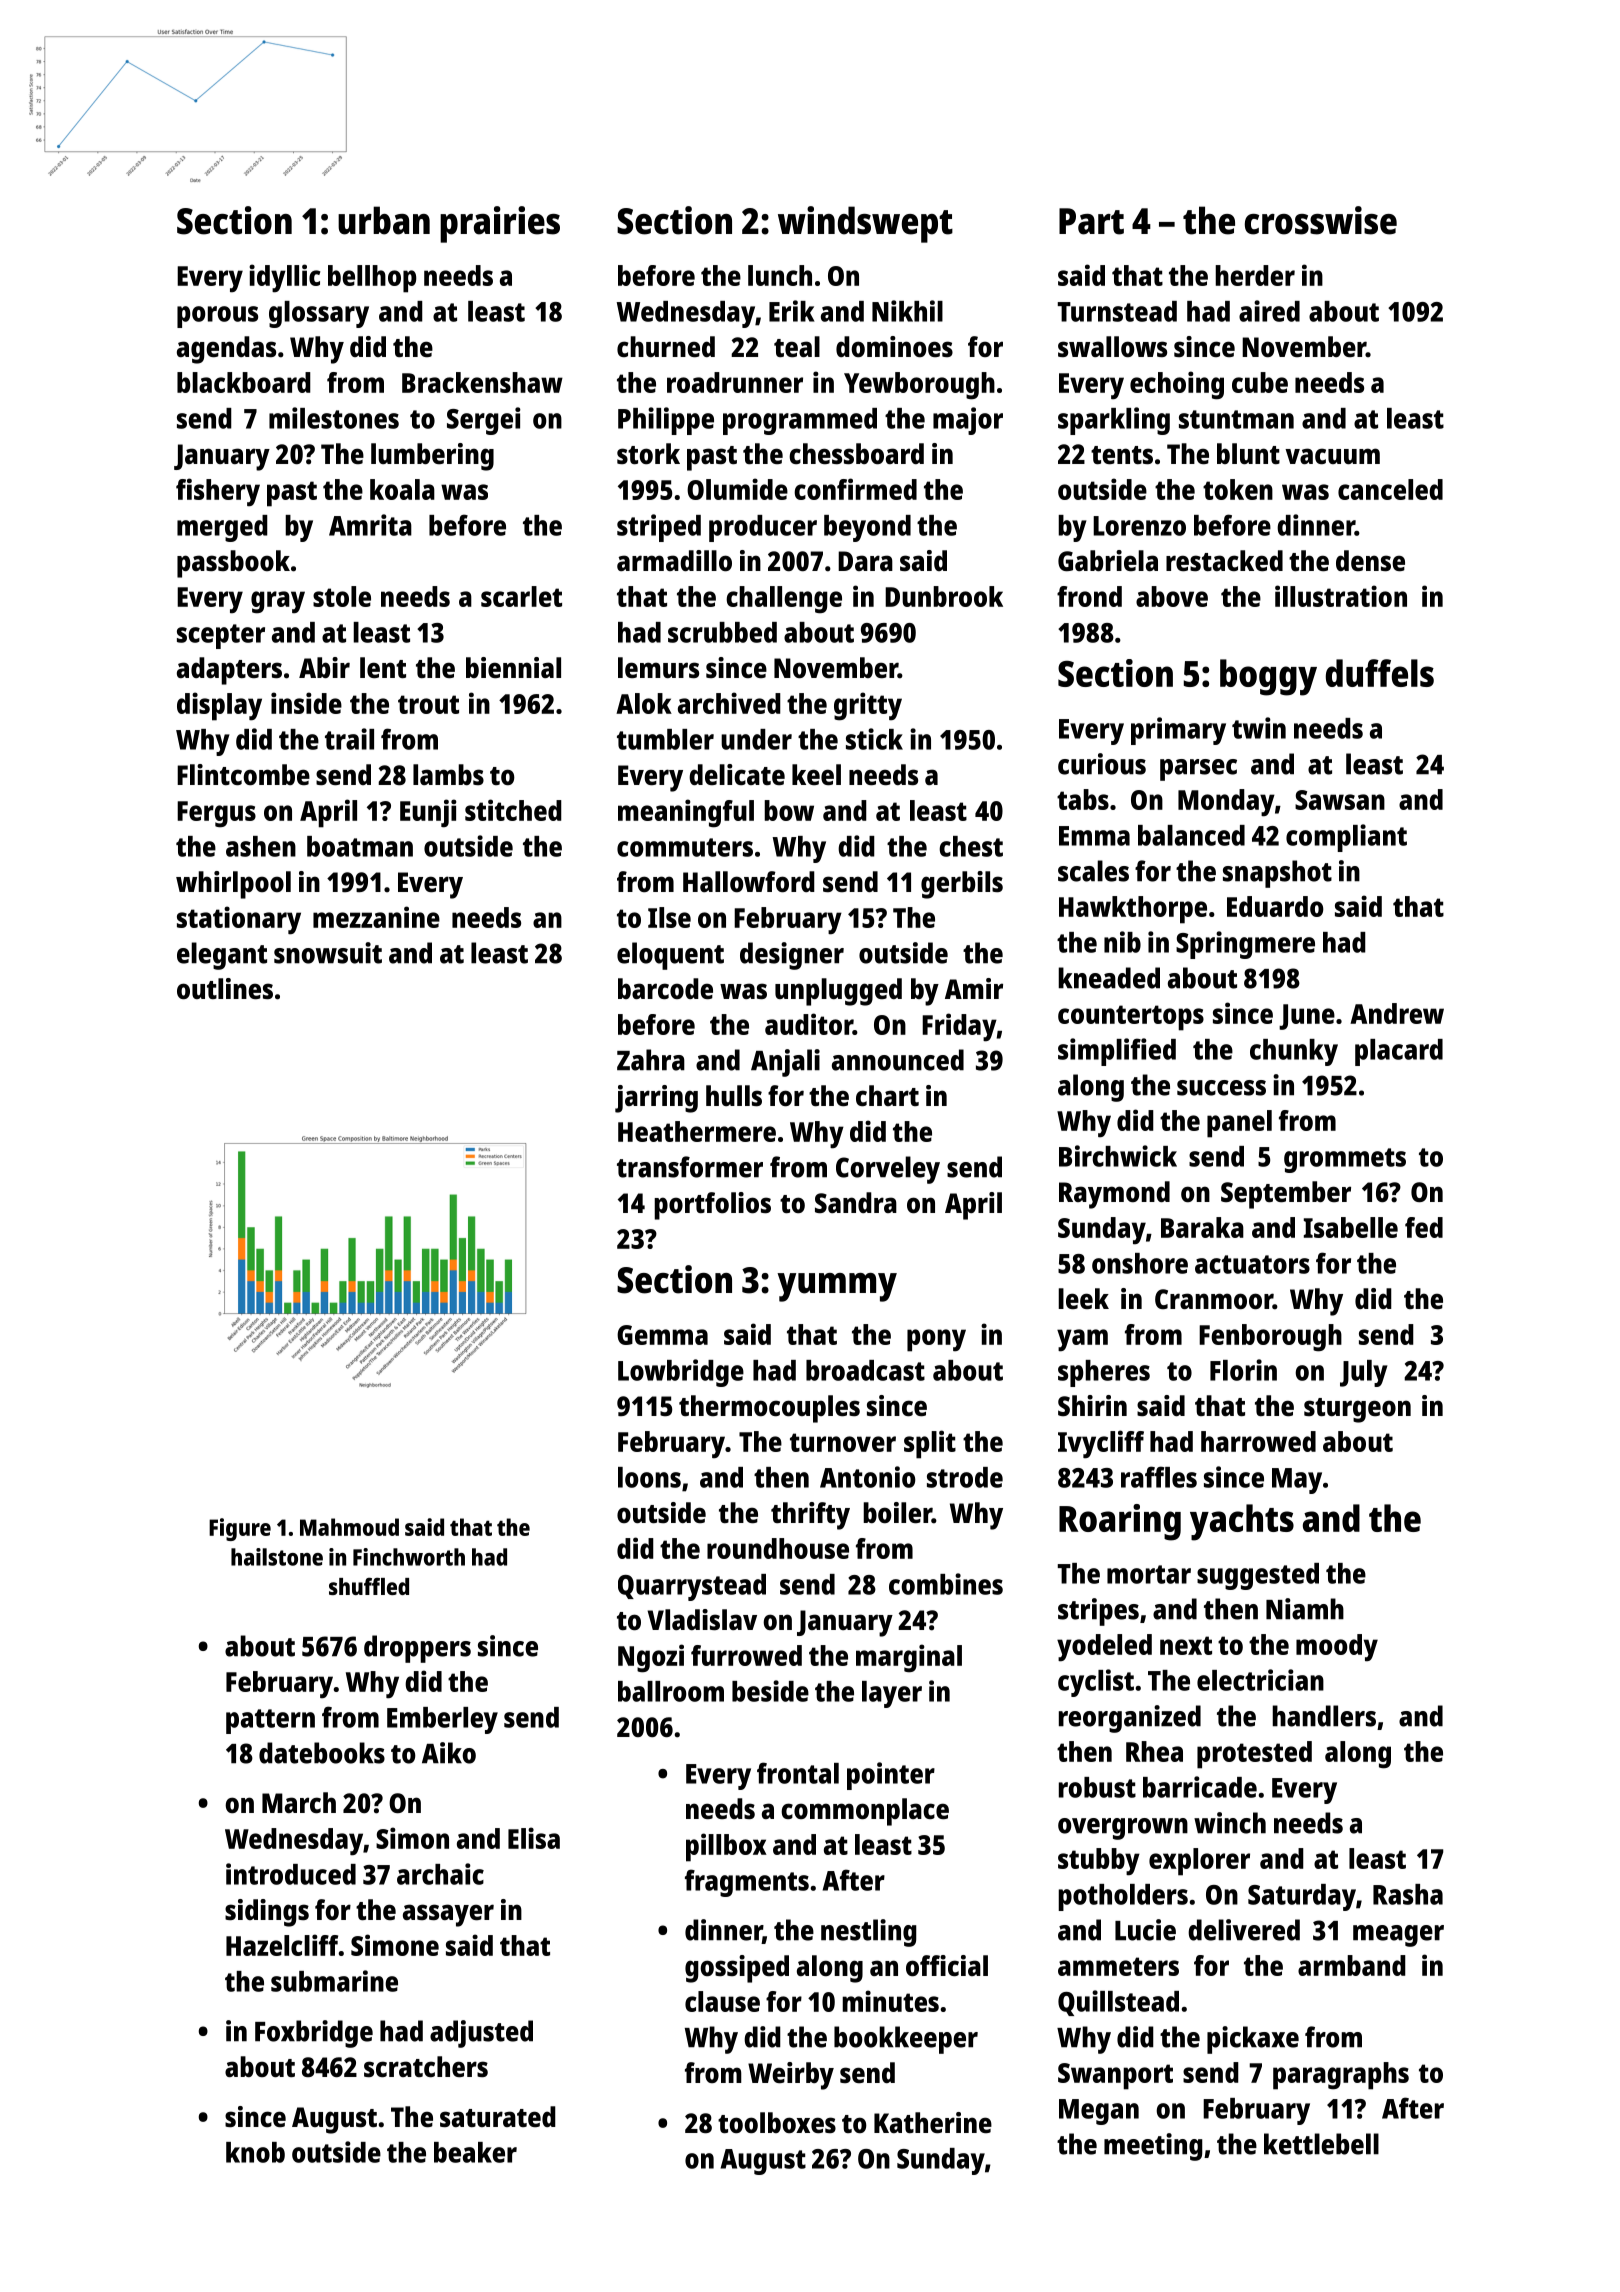  Describe the element at coordinates (1177, 385) in the screenshot. I see `echoing` at that location.
